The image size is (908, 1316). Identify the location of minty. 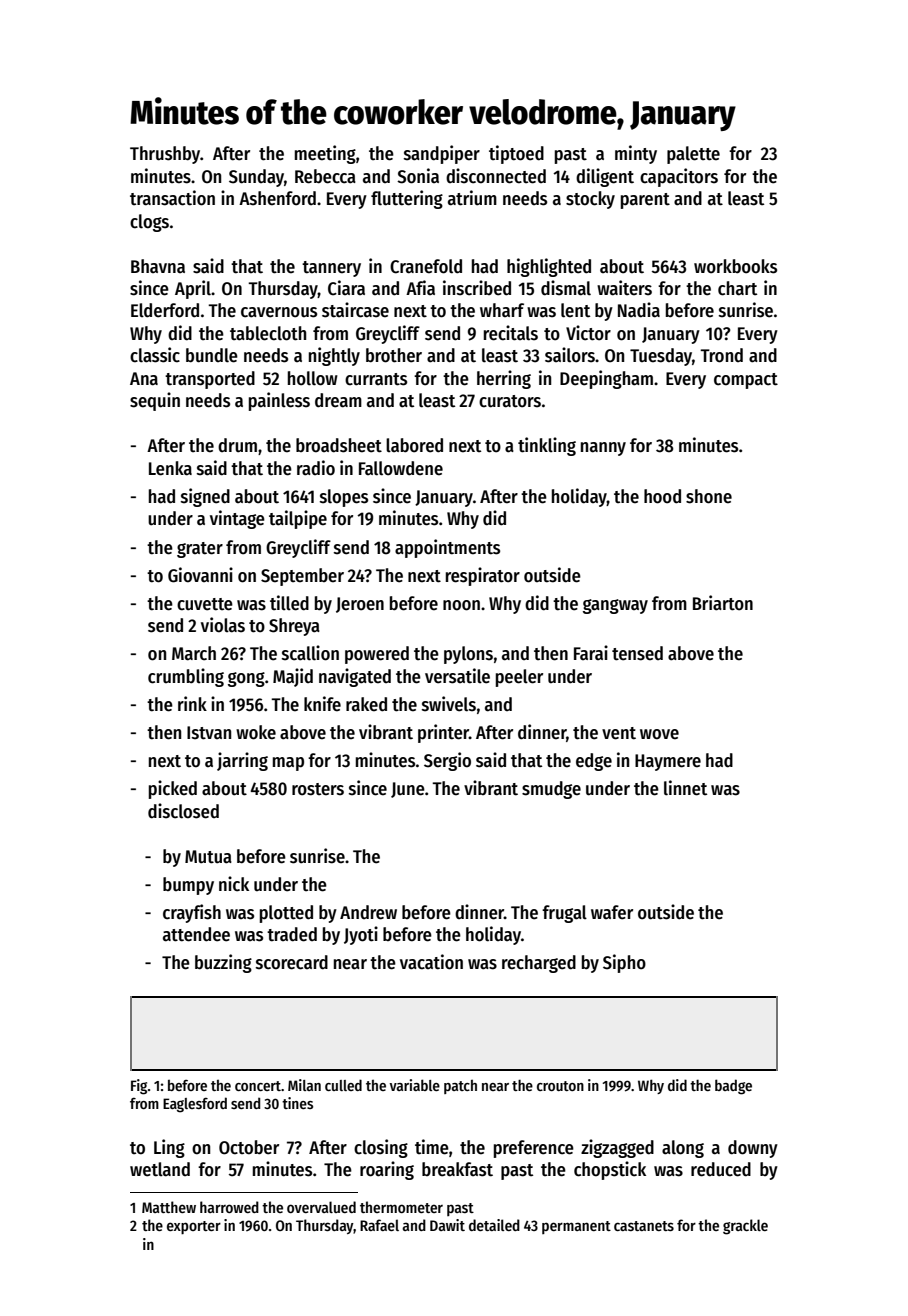
(636, 154).
